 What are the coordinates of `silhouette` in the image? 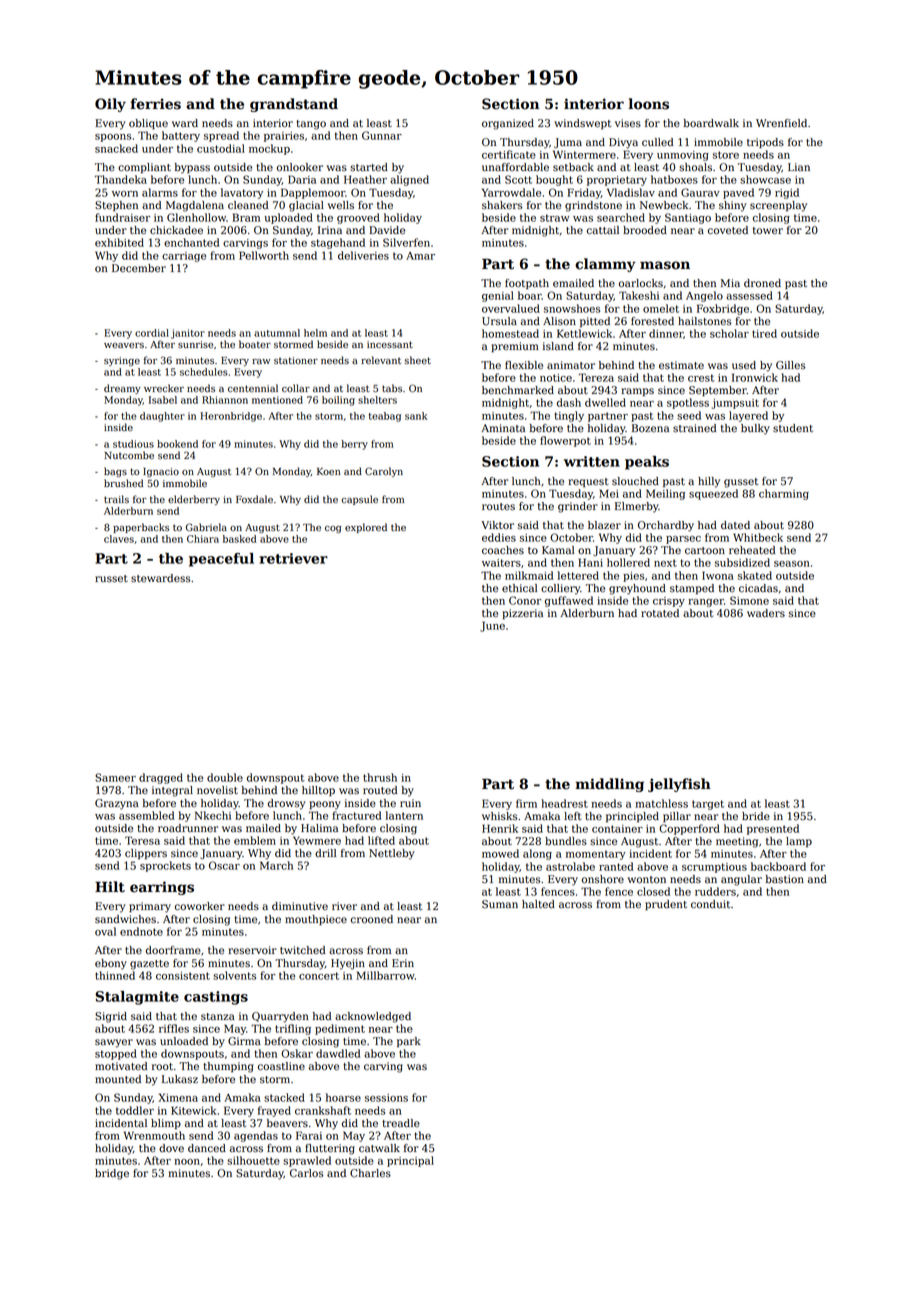 It's located at (253, 1160).
